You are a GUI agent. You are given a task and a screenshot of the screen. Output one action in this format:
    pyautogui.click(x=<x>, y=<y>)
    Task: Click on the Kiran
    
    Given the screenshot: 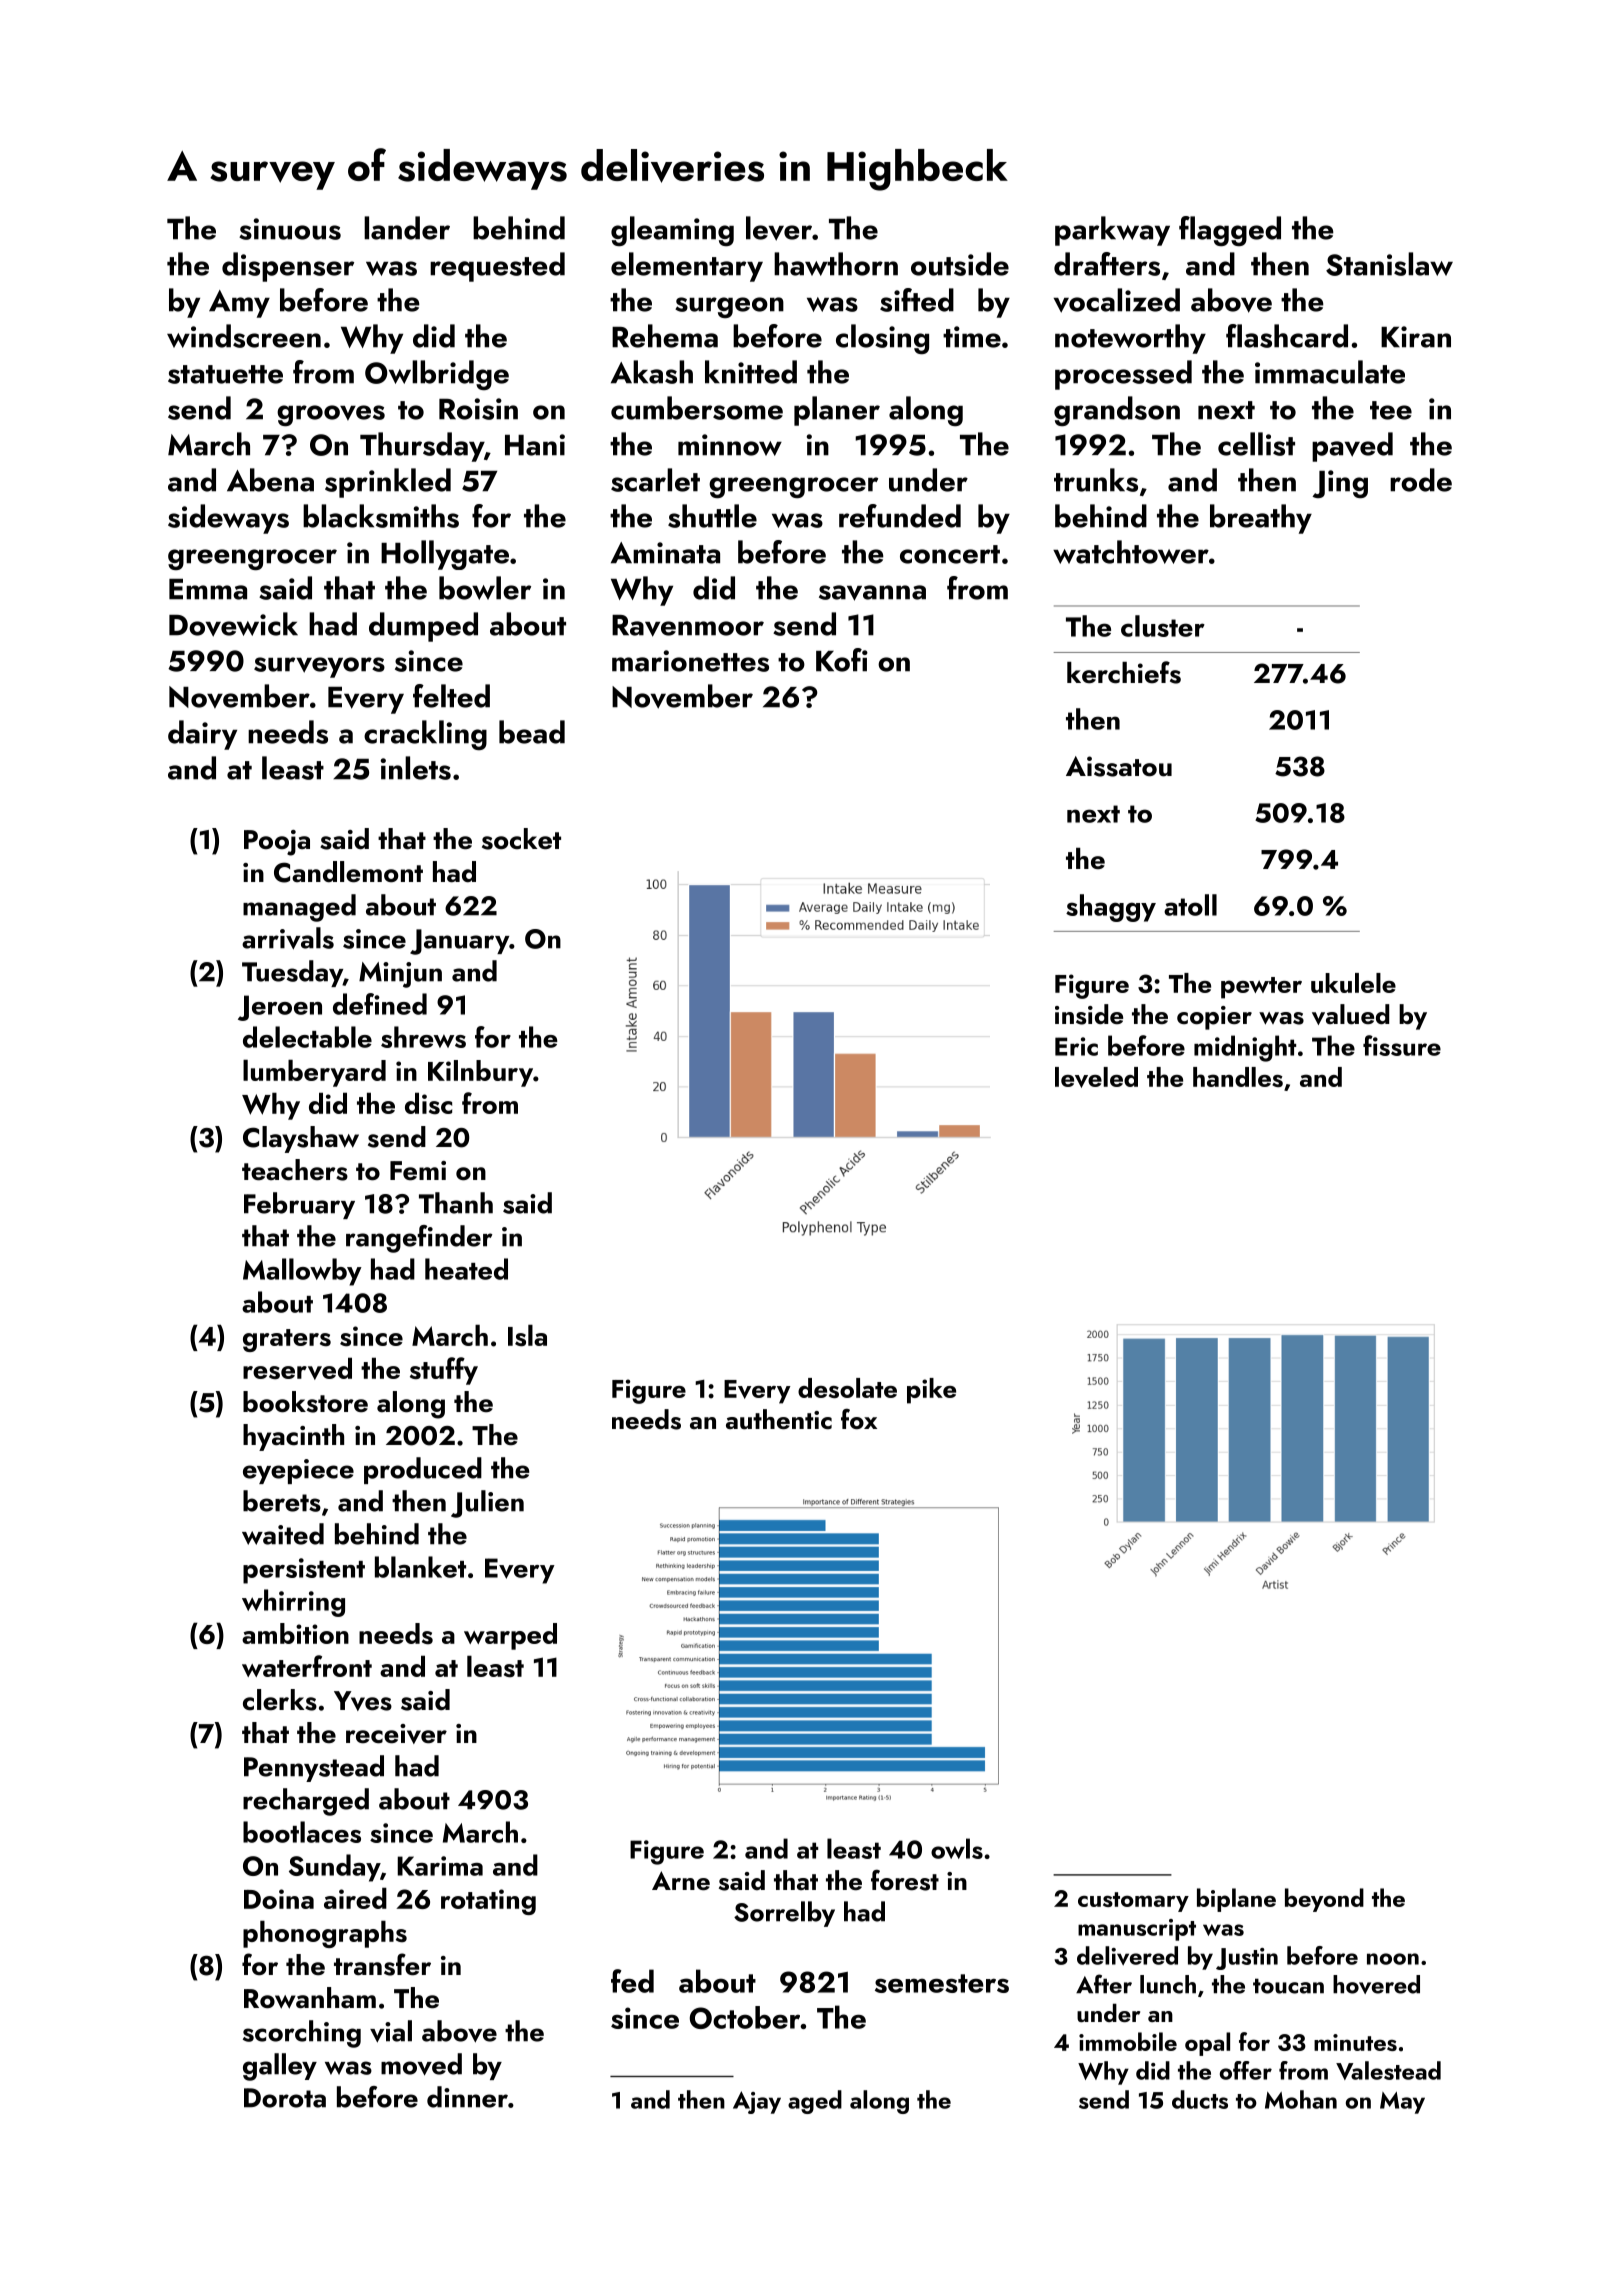 What is the action you would take?
    pyautogui.click(x=1416, y=337)
